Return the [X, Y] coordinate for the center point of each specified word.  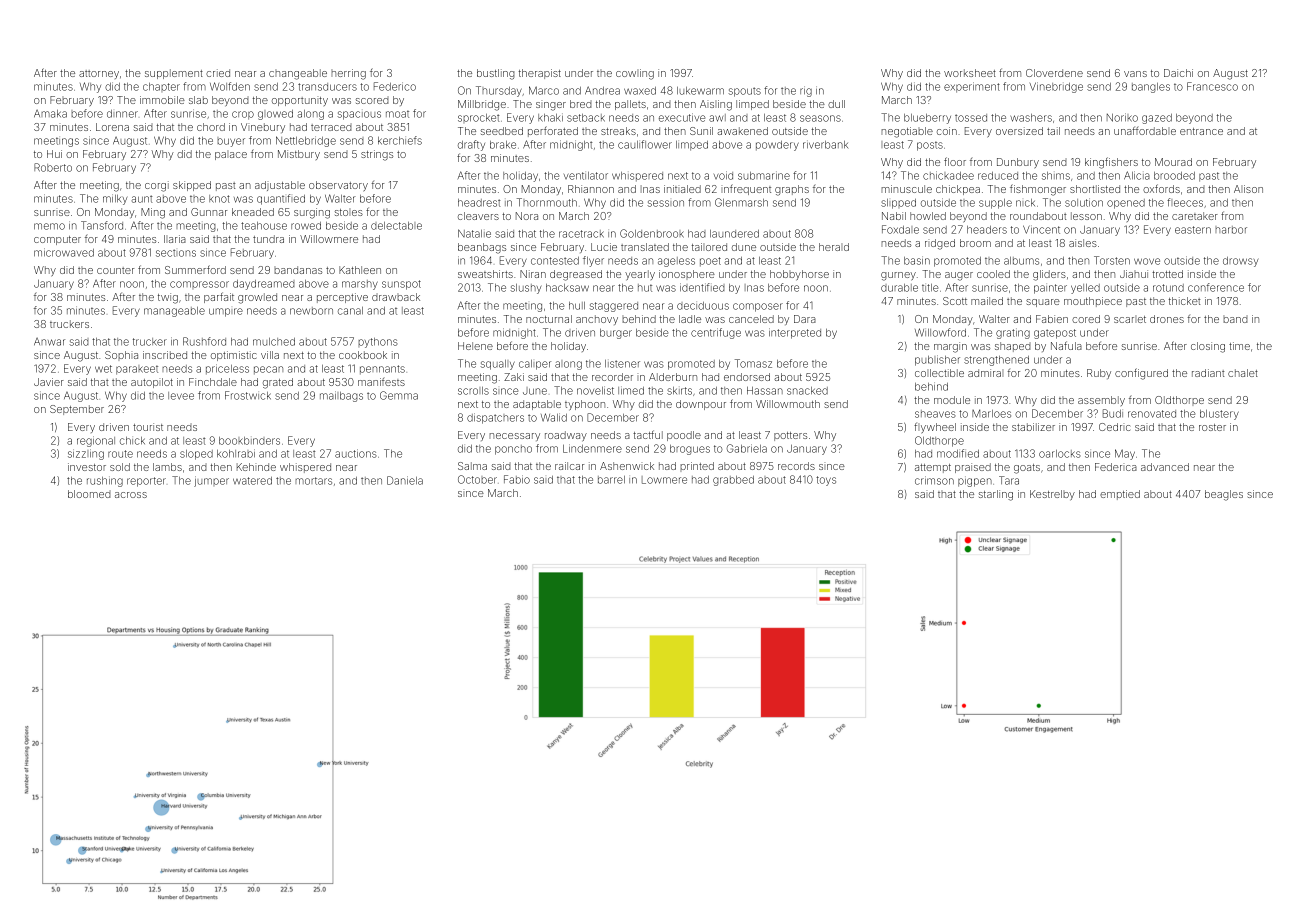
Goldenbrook [652, 233]
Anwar [49, 342]
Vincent [1041, 229]
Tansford [102, 225]
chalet [1243, 373]
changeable [298, 74]
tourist [148, 427]
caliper [535, 365]
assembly [1101, 401]
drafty [471, 145]
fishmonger [1038, 190]
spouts [744, 92]
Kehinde [256, 467]
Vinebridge [1056, 87]
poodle [684, 436]
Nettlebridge [306, 141]
